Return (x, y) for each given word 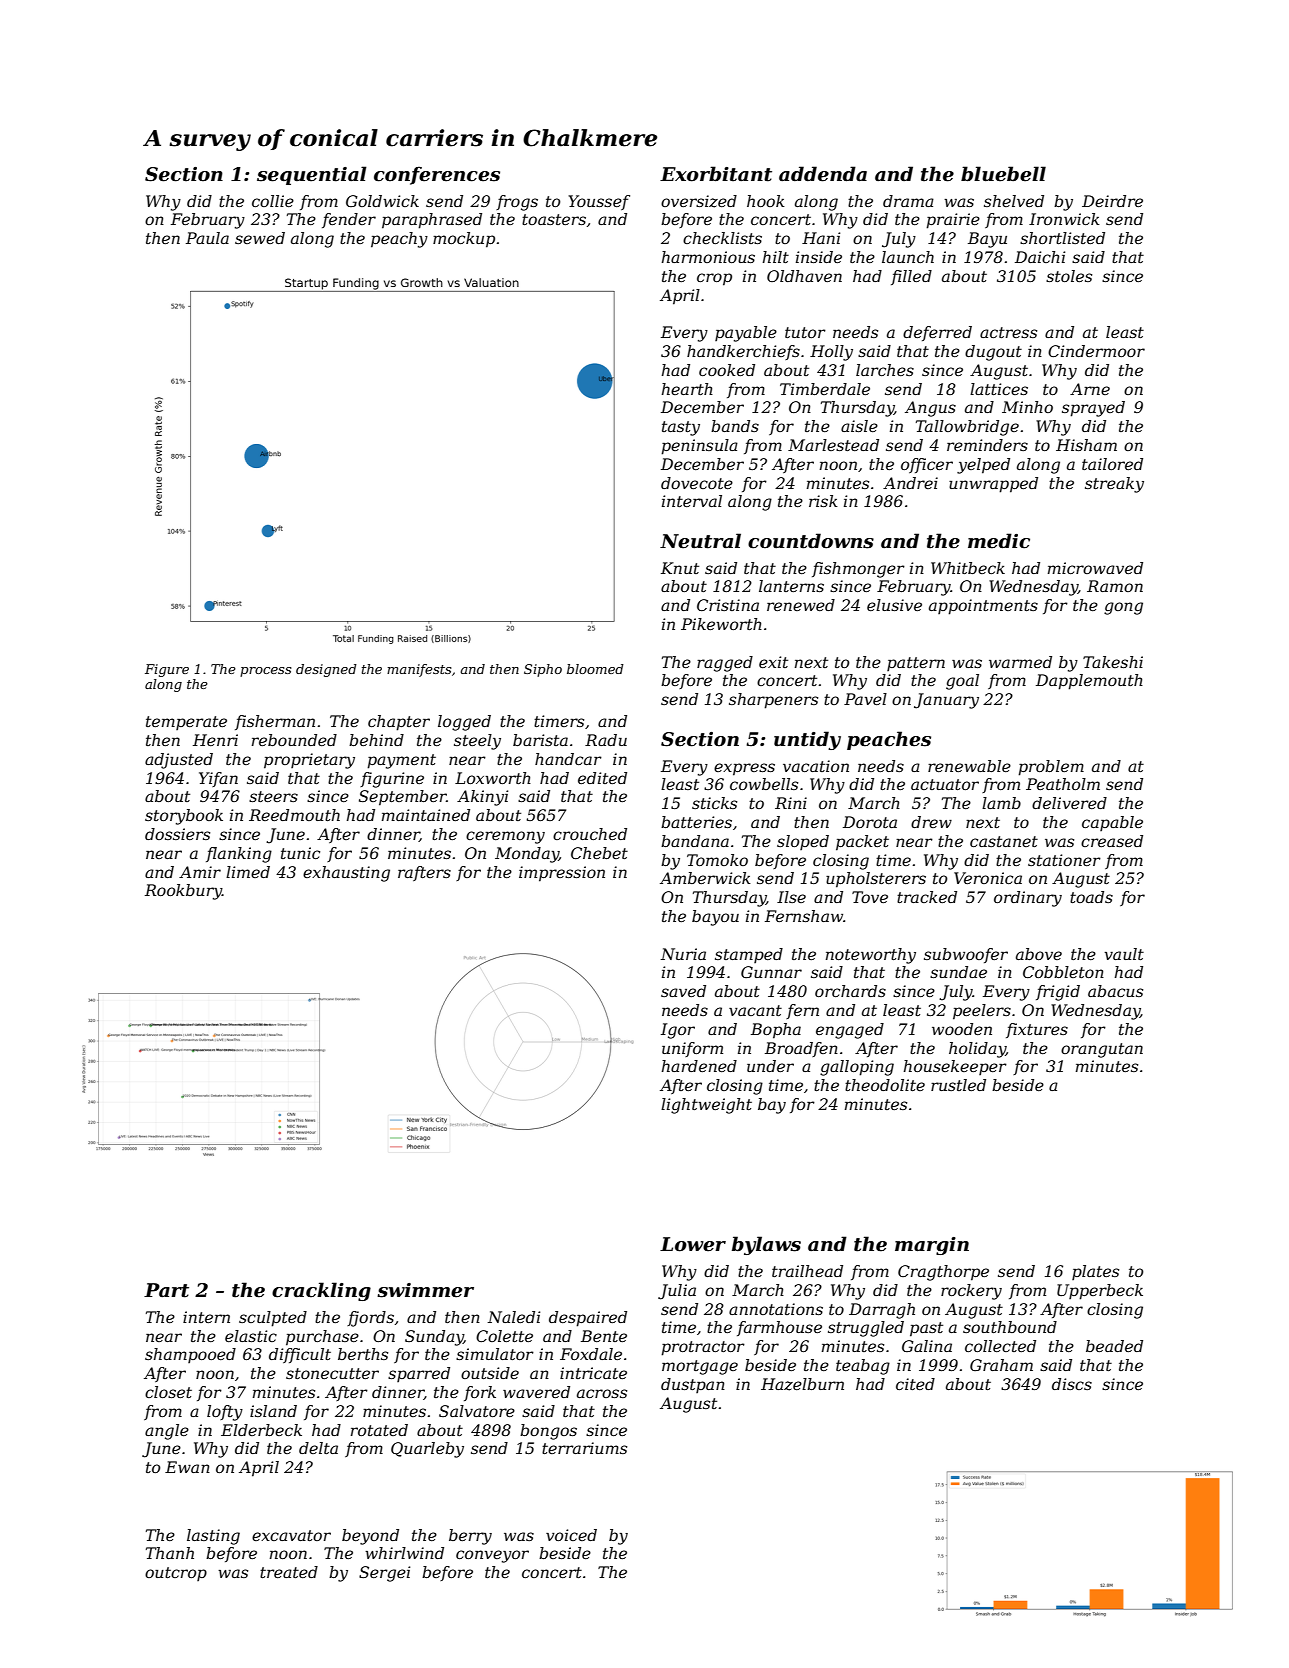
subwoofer (966, 955)
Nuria (683, 954)
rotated (379, 1430)
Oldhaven (804, 276)
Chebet (599, 853)
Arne (1090, 389)
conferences (437, 175)
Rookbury (183, 892)
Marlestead (833, 445)
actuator (945, 784)
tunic (300, 853)
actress (1008, 332)
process (266, 672)
